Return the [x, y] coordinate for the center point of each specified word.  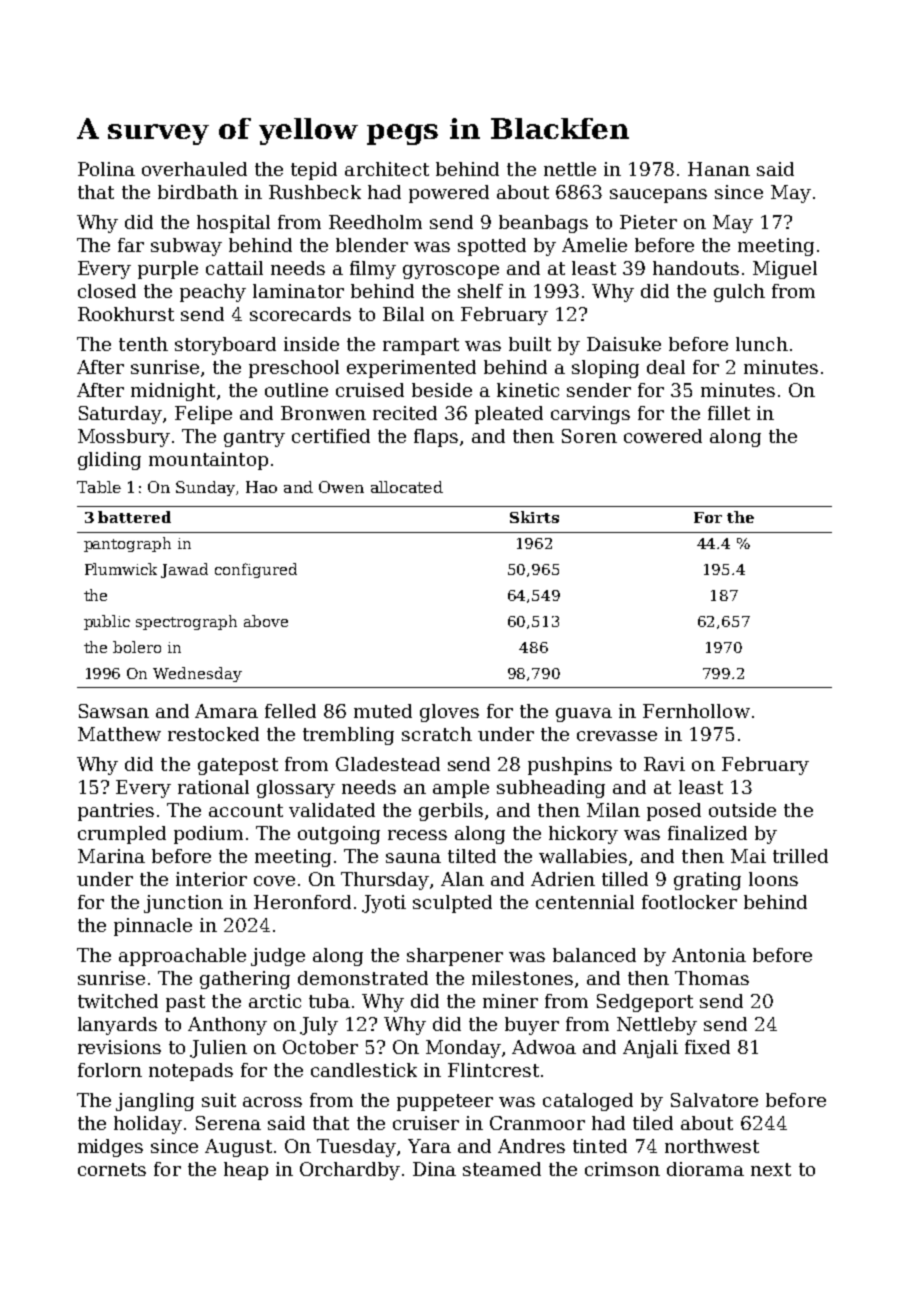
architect [387, 169]
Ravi [664, 764]
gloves [449, 713]
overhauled [194, 169]
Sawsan [114, 711]
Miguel [785, 270]
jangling [155, 1102]
